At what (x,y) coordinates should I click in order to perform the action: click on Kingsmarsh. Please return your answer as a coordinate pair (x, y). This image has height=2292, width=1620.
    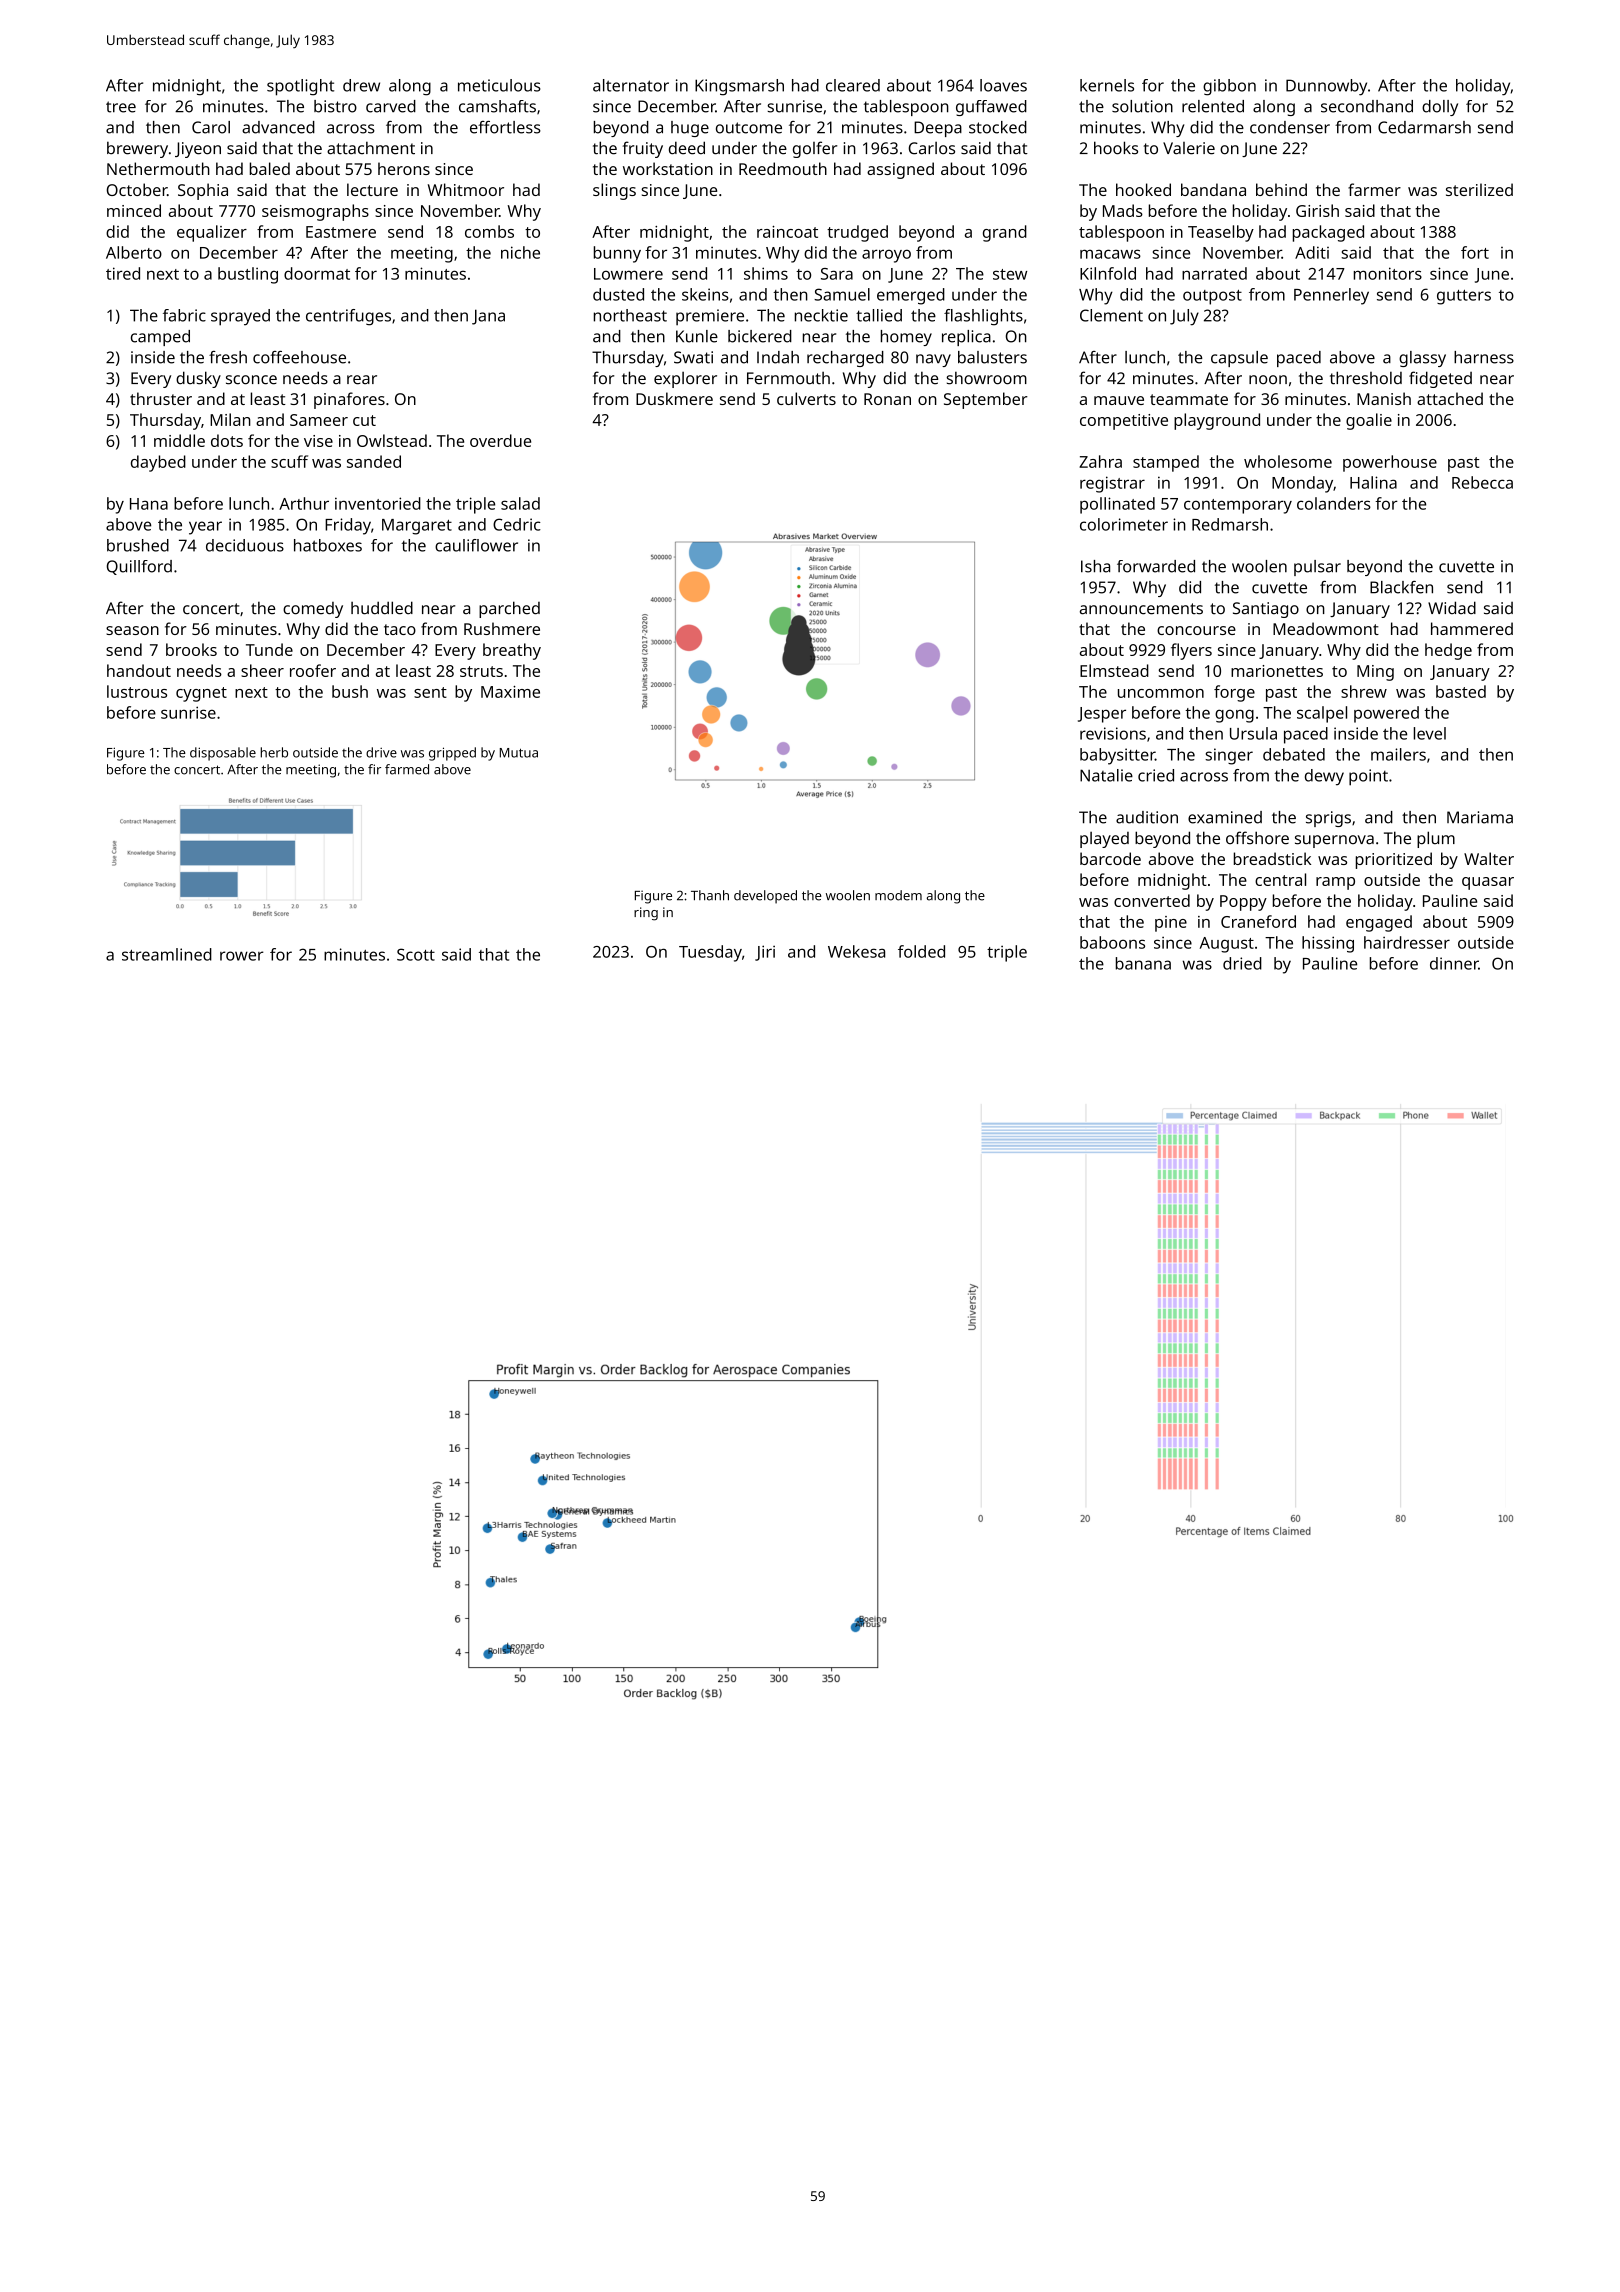
    Looking at the image, I should click on (739, 87).
